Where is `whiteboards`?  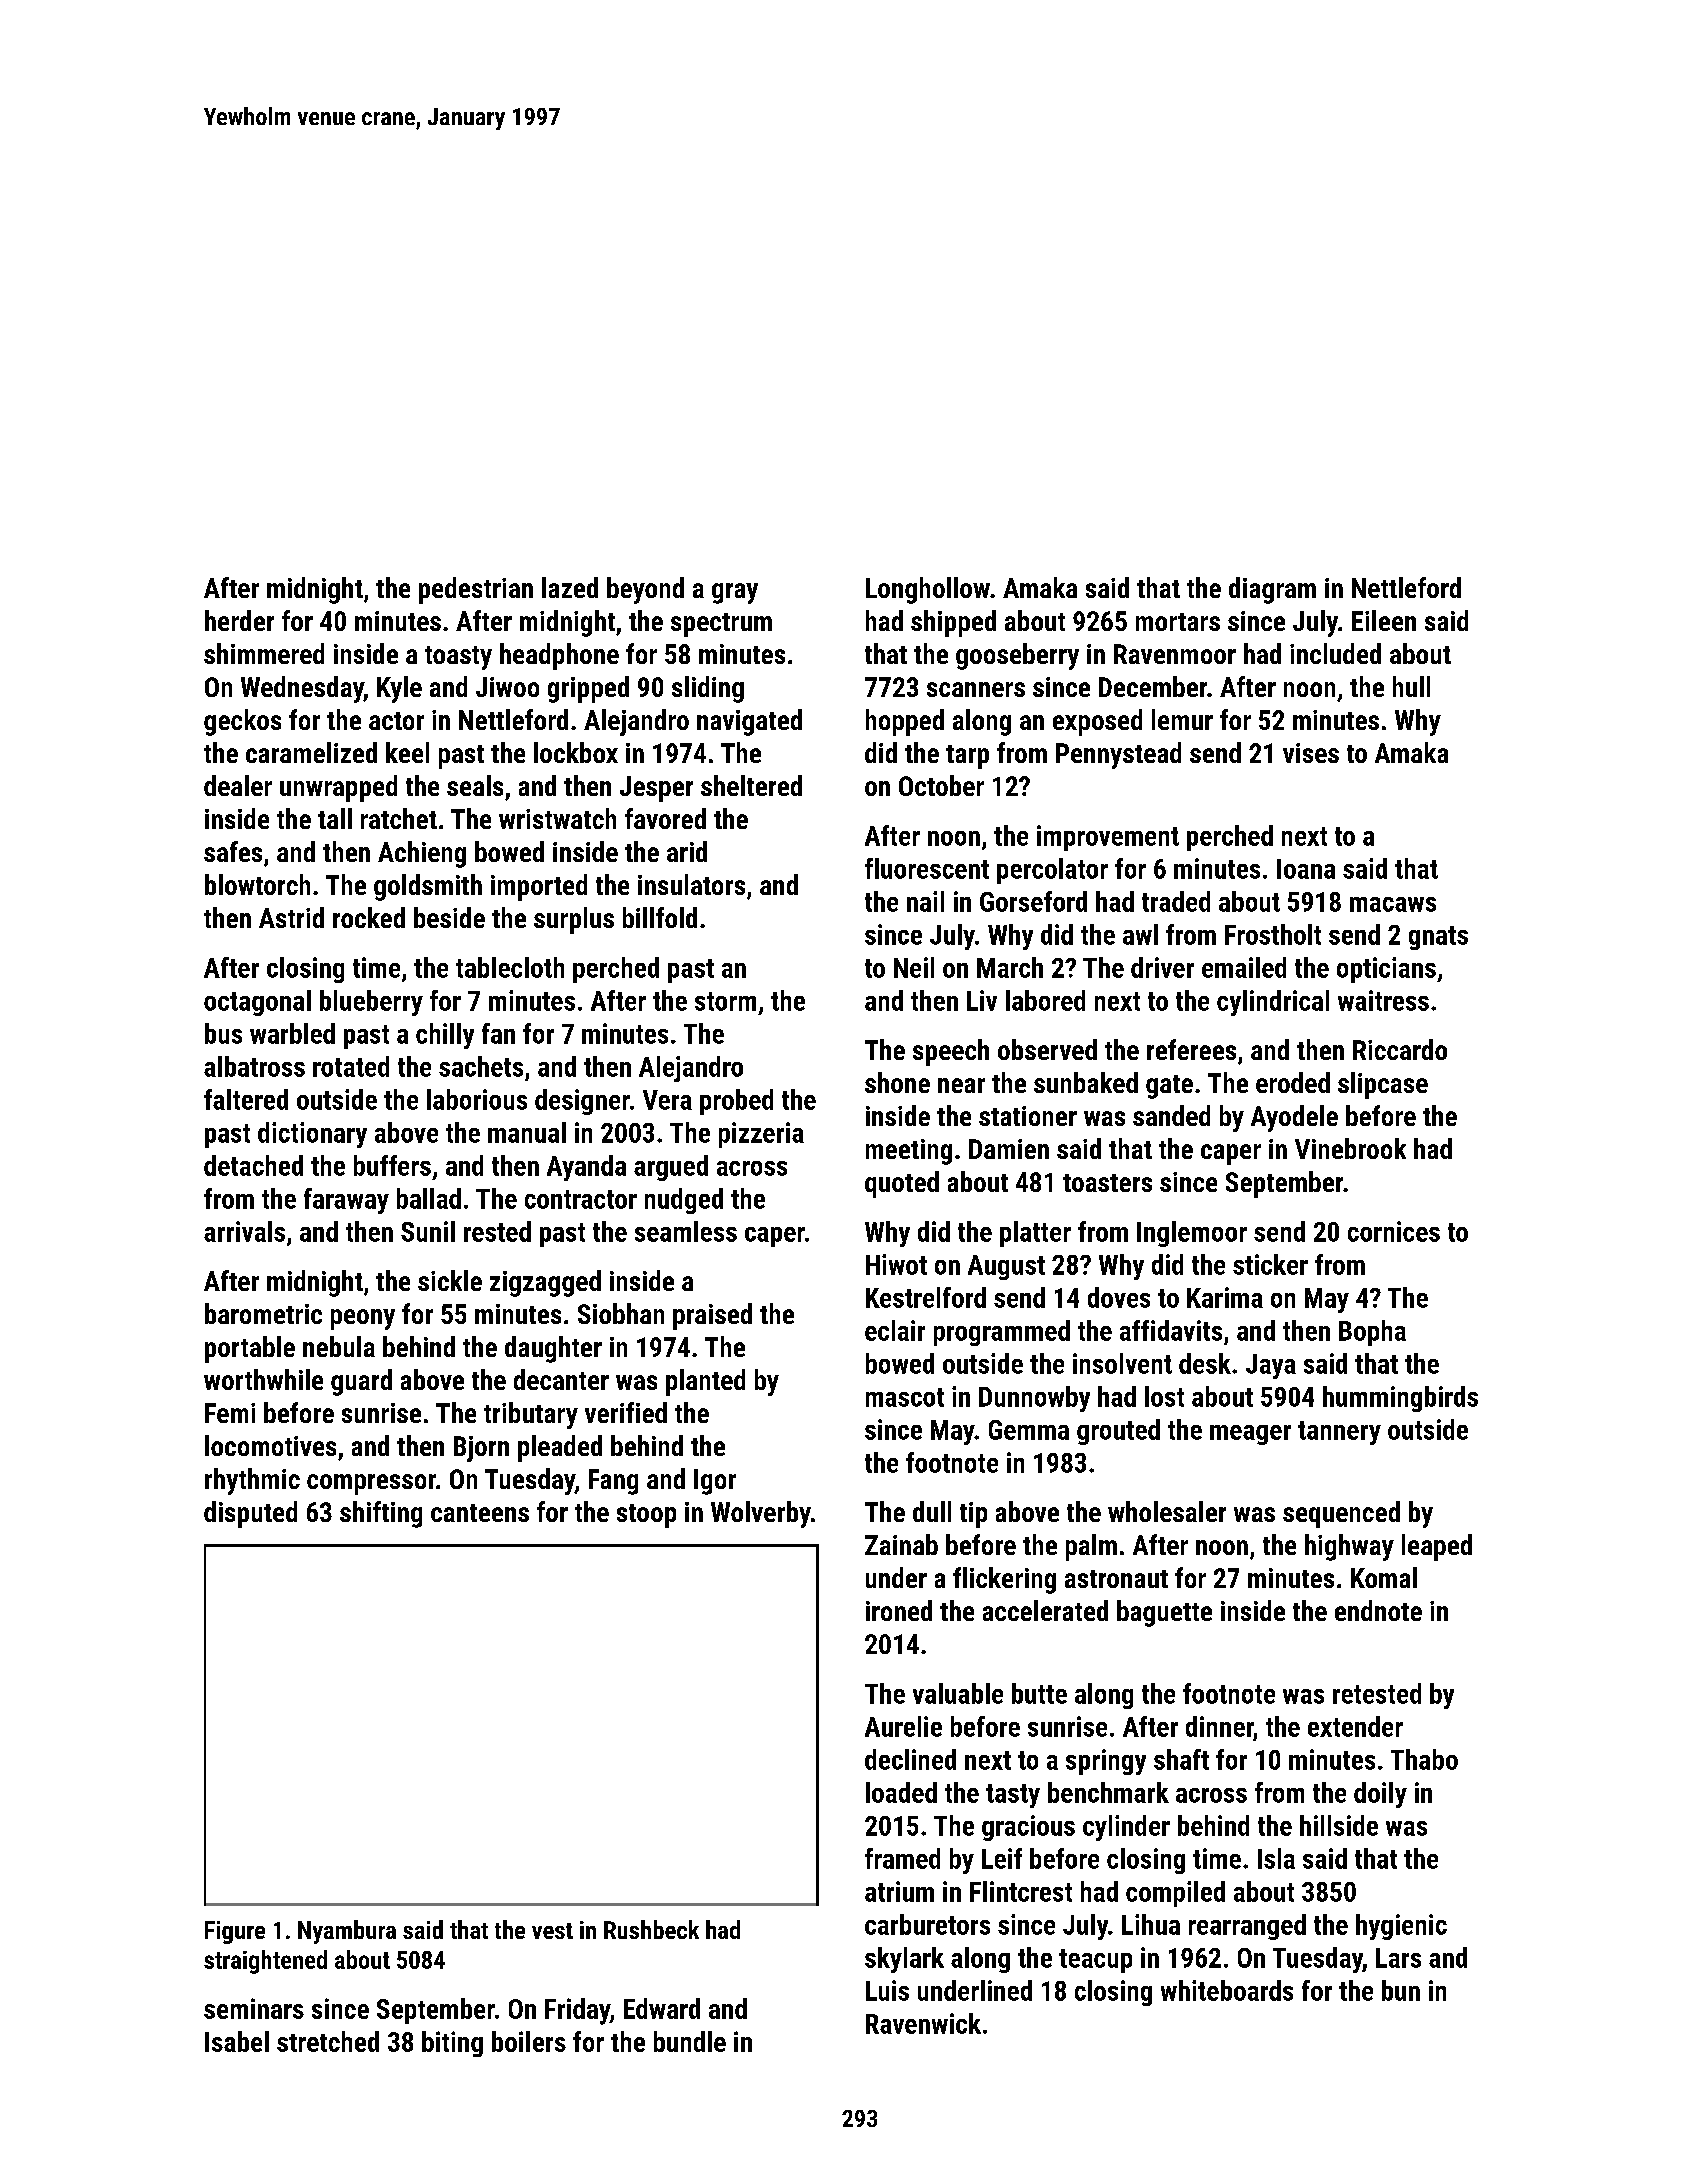 whiteboards is located at coordinates (1227, 1990).
